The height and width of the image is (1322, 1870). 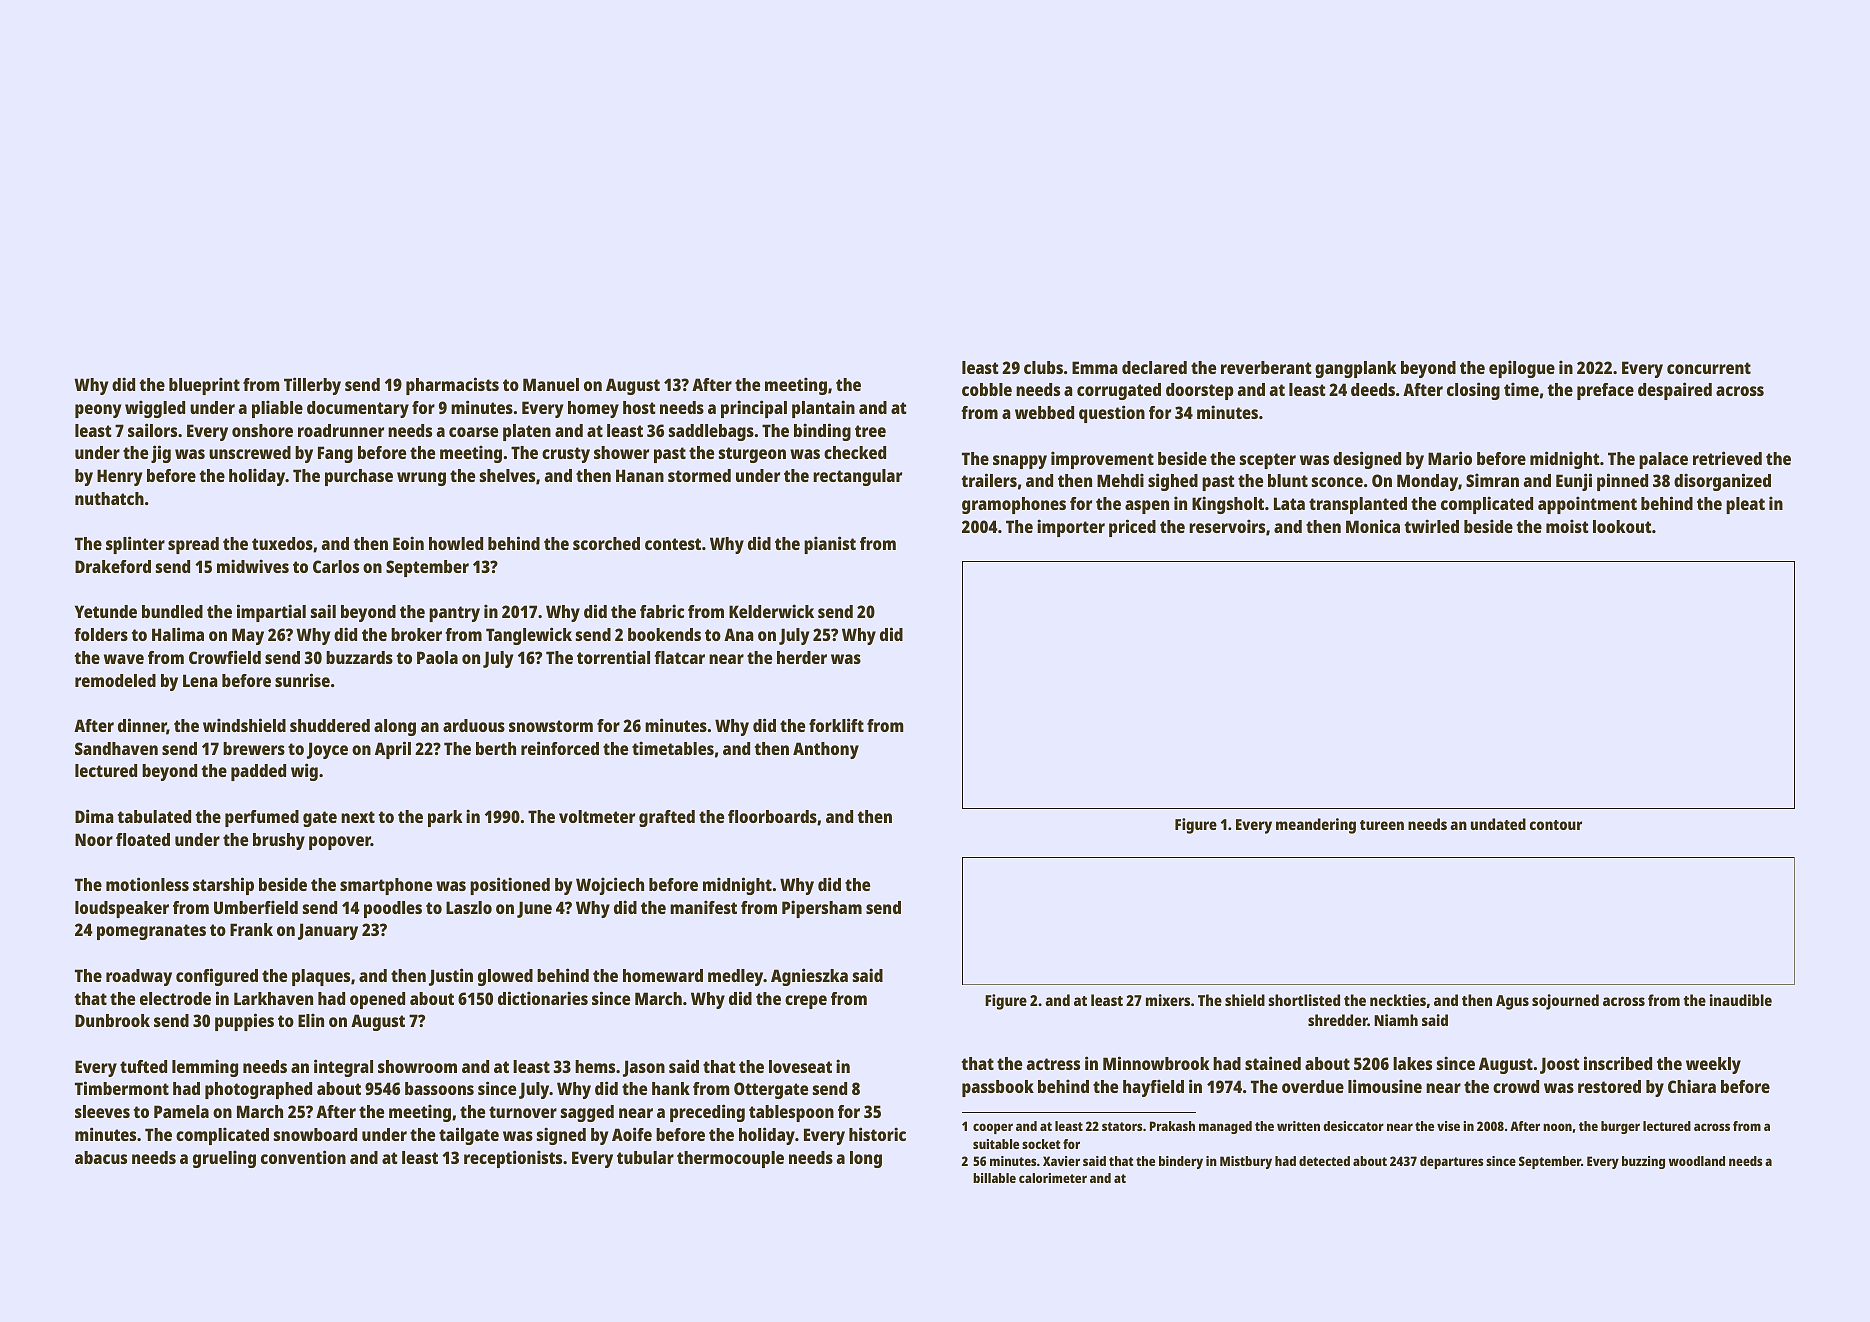 What do you see at coordinates (998, 1088) in the image?
I see `passbook` at bounding box center [998, 1088].
